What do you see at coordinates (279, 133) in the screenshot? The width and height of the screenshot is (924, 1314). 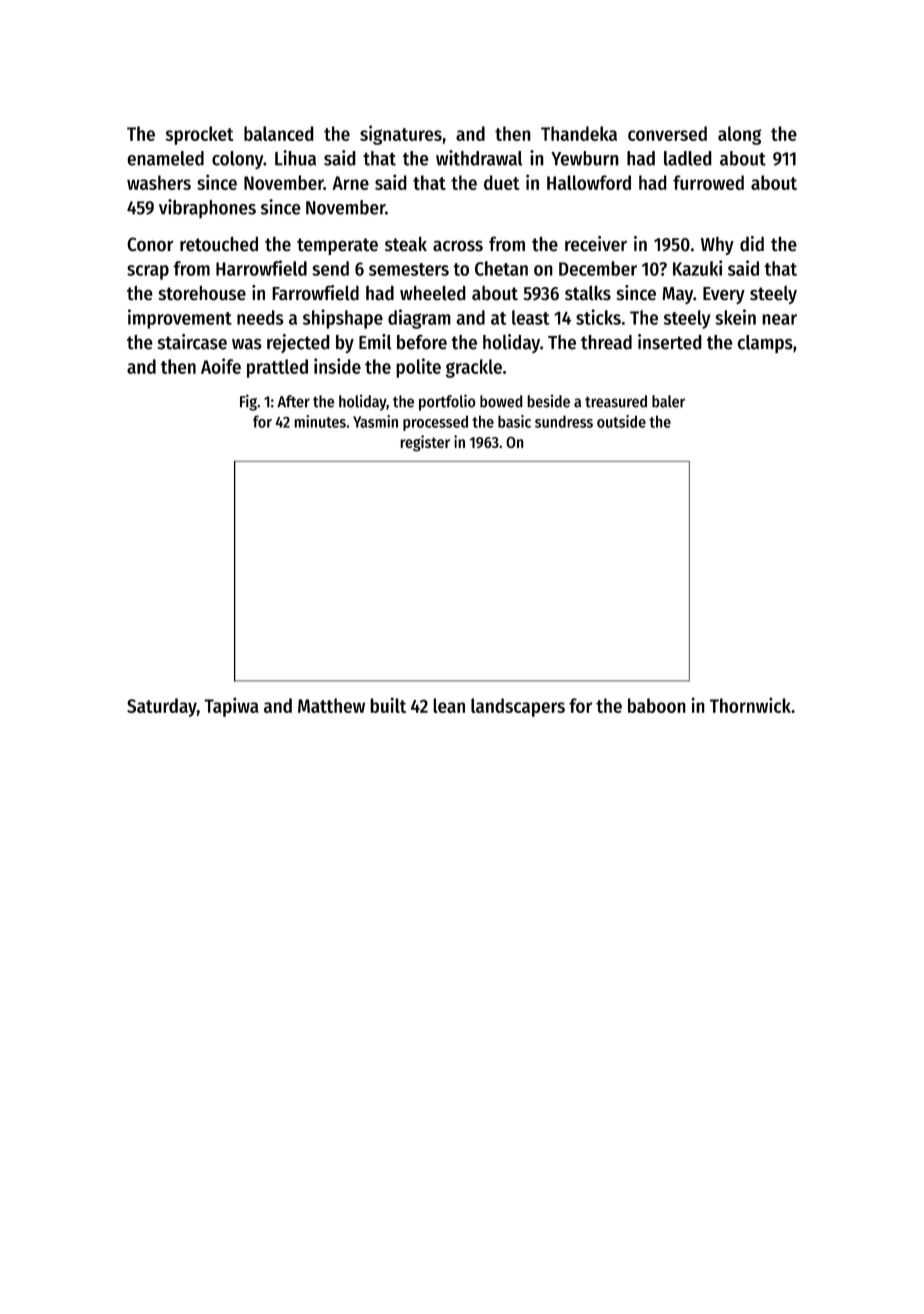 I see `balanced` at bounding box center [279, 133].
